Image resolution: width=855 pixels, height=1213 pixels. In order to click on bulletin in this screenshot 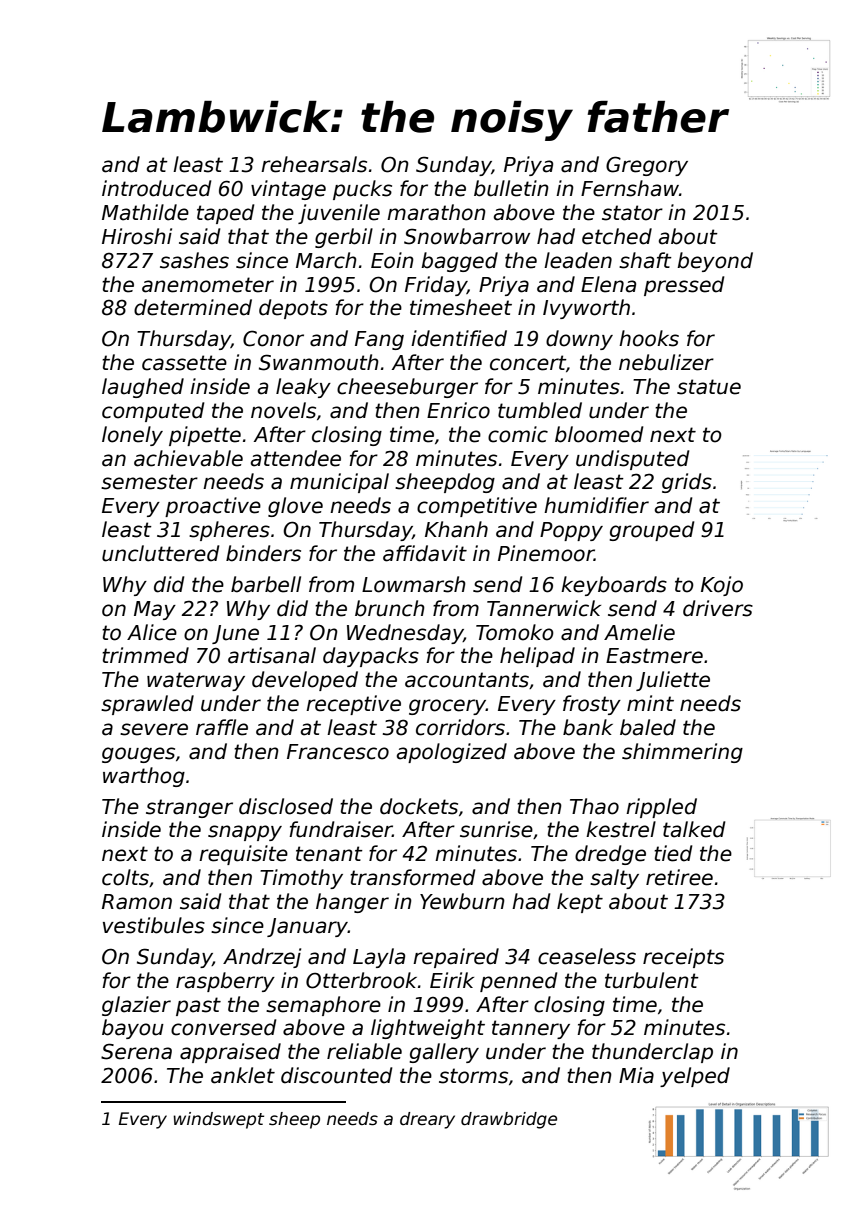, I will do `click(511, 188)`.
